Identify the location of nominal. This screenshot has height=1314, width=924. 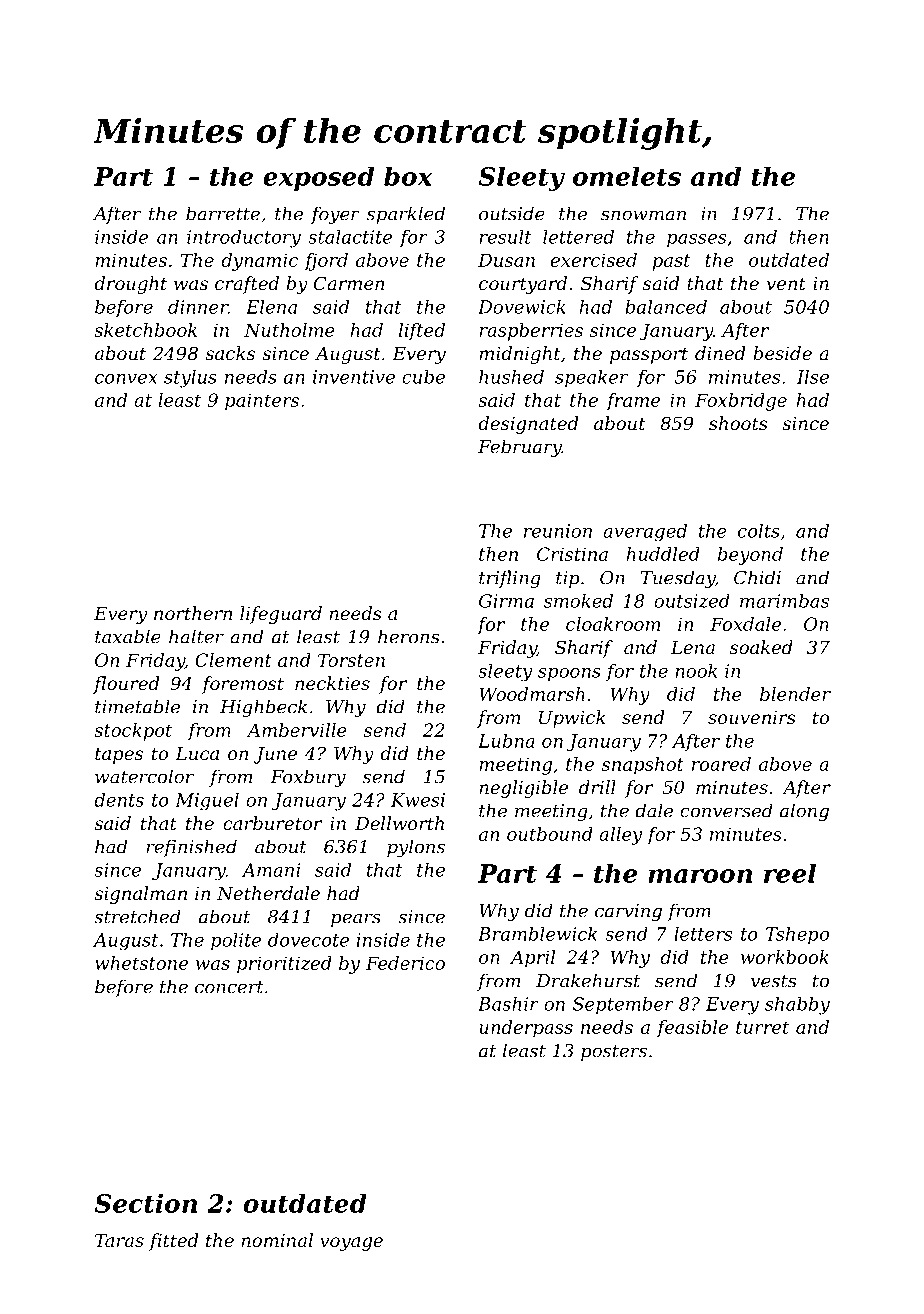
(277, 1240).
